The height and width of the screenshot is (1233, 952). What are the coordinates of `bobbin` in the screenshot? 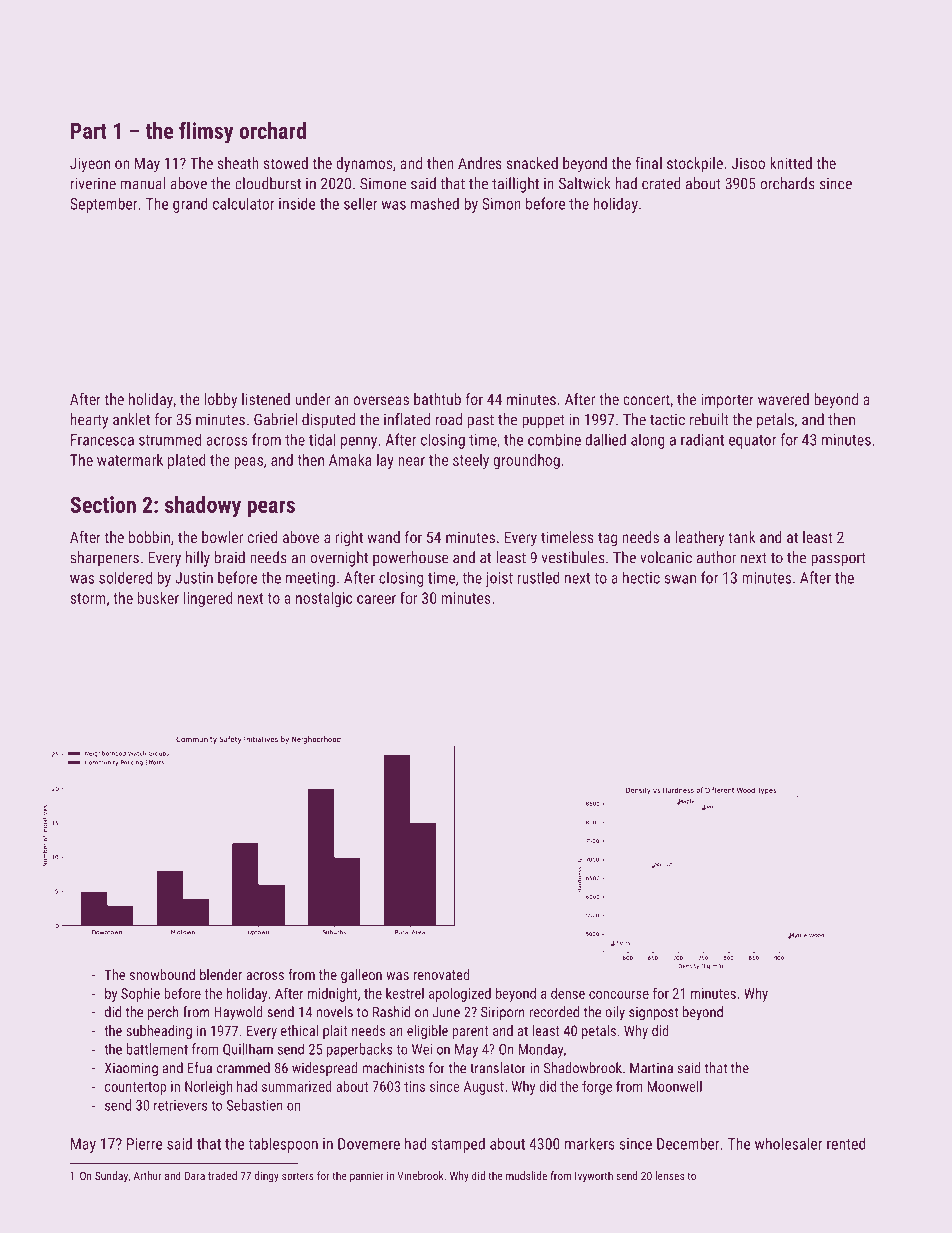 It's located at (149, 537).
